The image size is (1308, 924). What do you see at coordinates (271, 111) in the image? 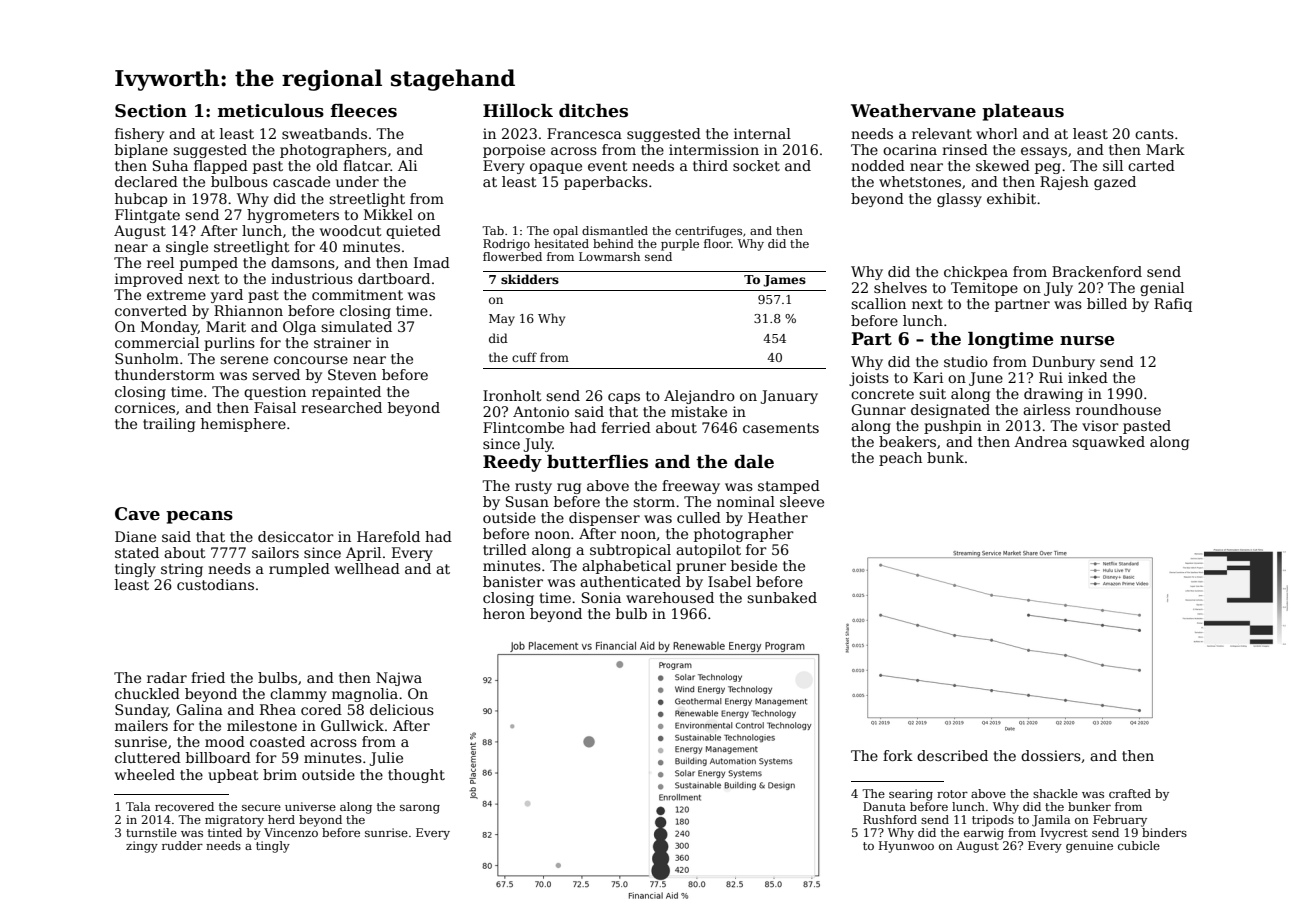
I see `meticulous` at bounding box center [271, 111].
